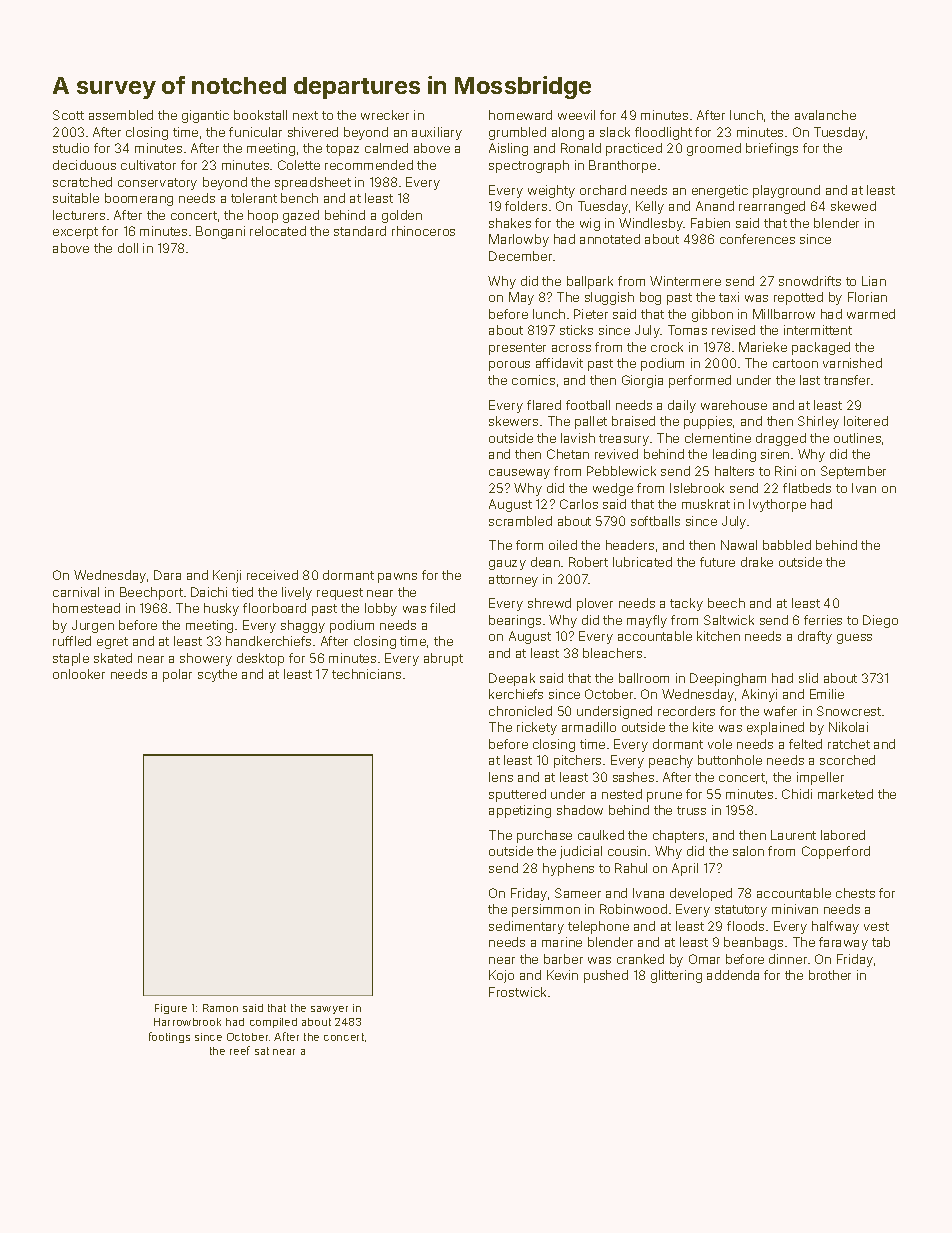 This screenshot has width=952, height=1233. Describe the element at coordinates (121, 115) in the screenshot. I see `assembled` at that location.
